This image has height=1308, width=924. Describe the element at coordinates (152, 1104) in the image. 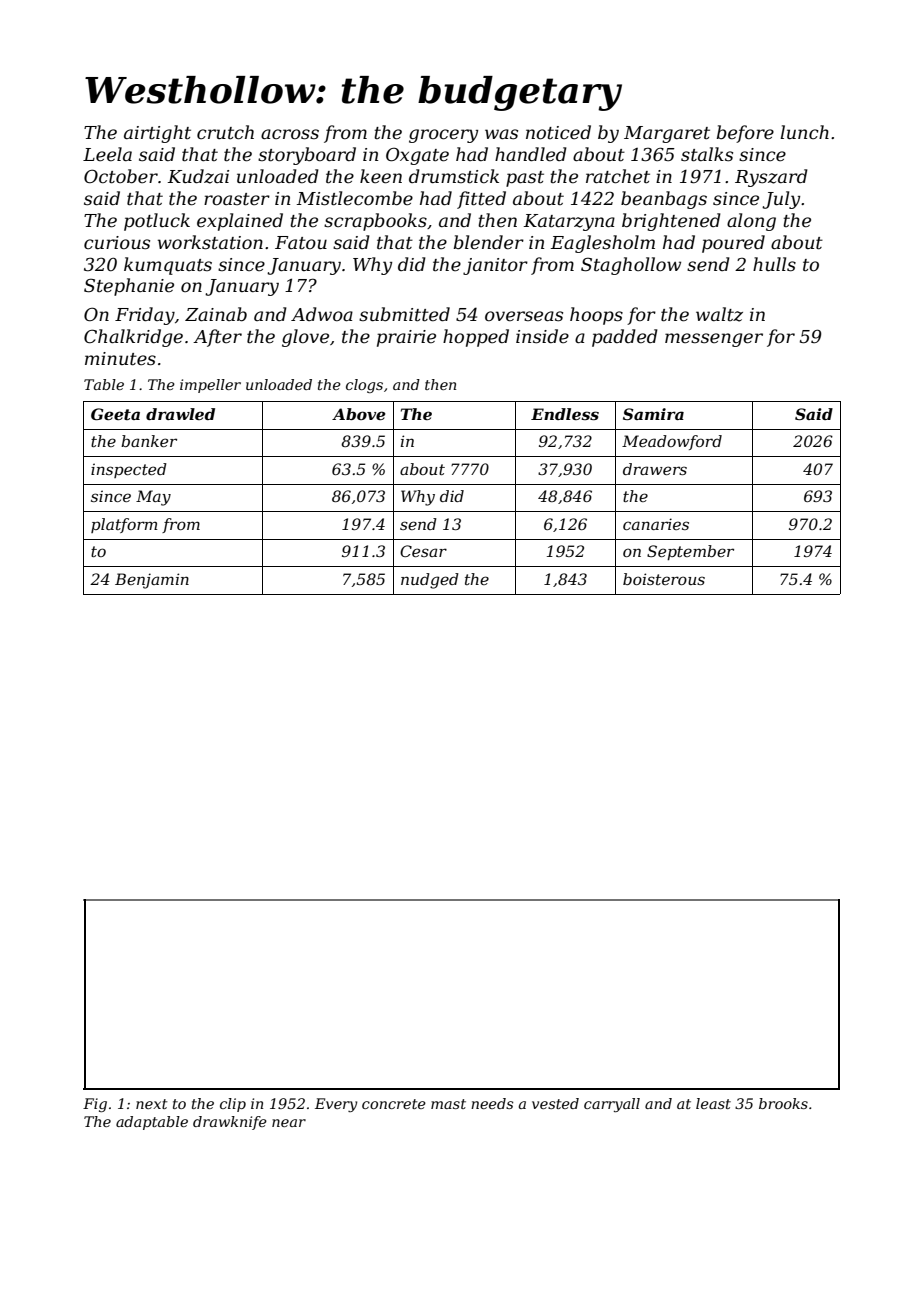

I see `next` at that location.
